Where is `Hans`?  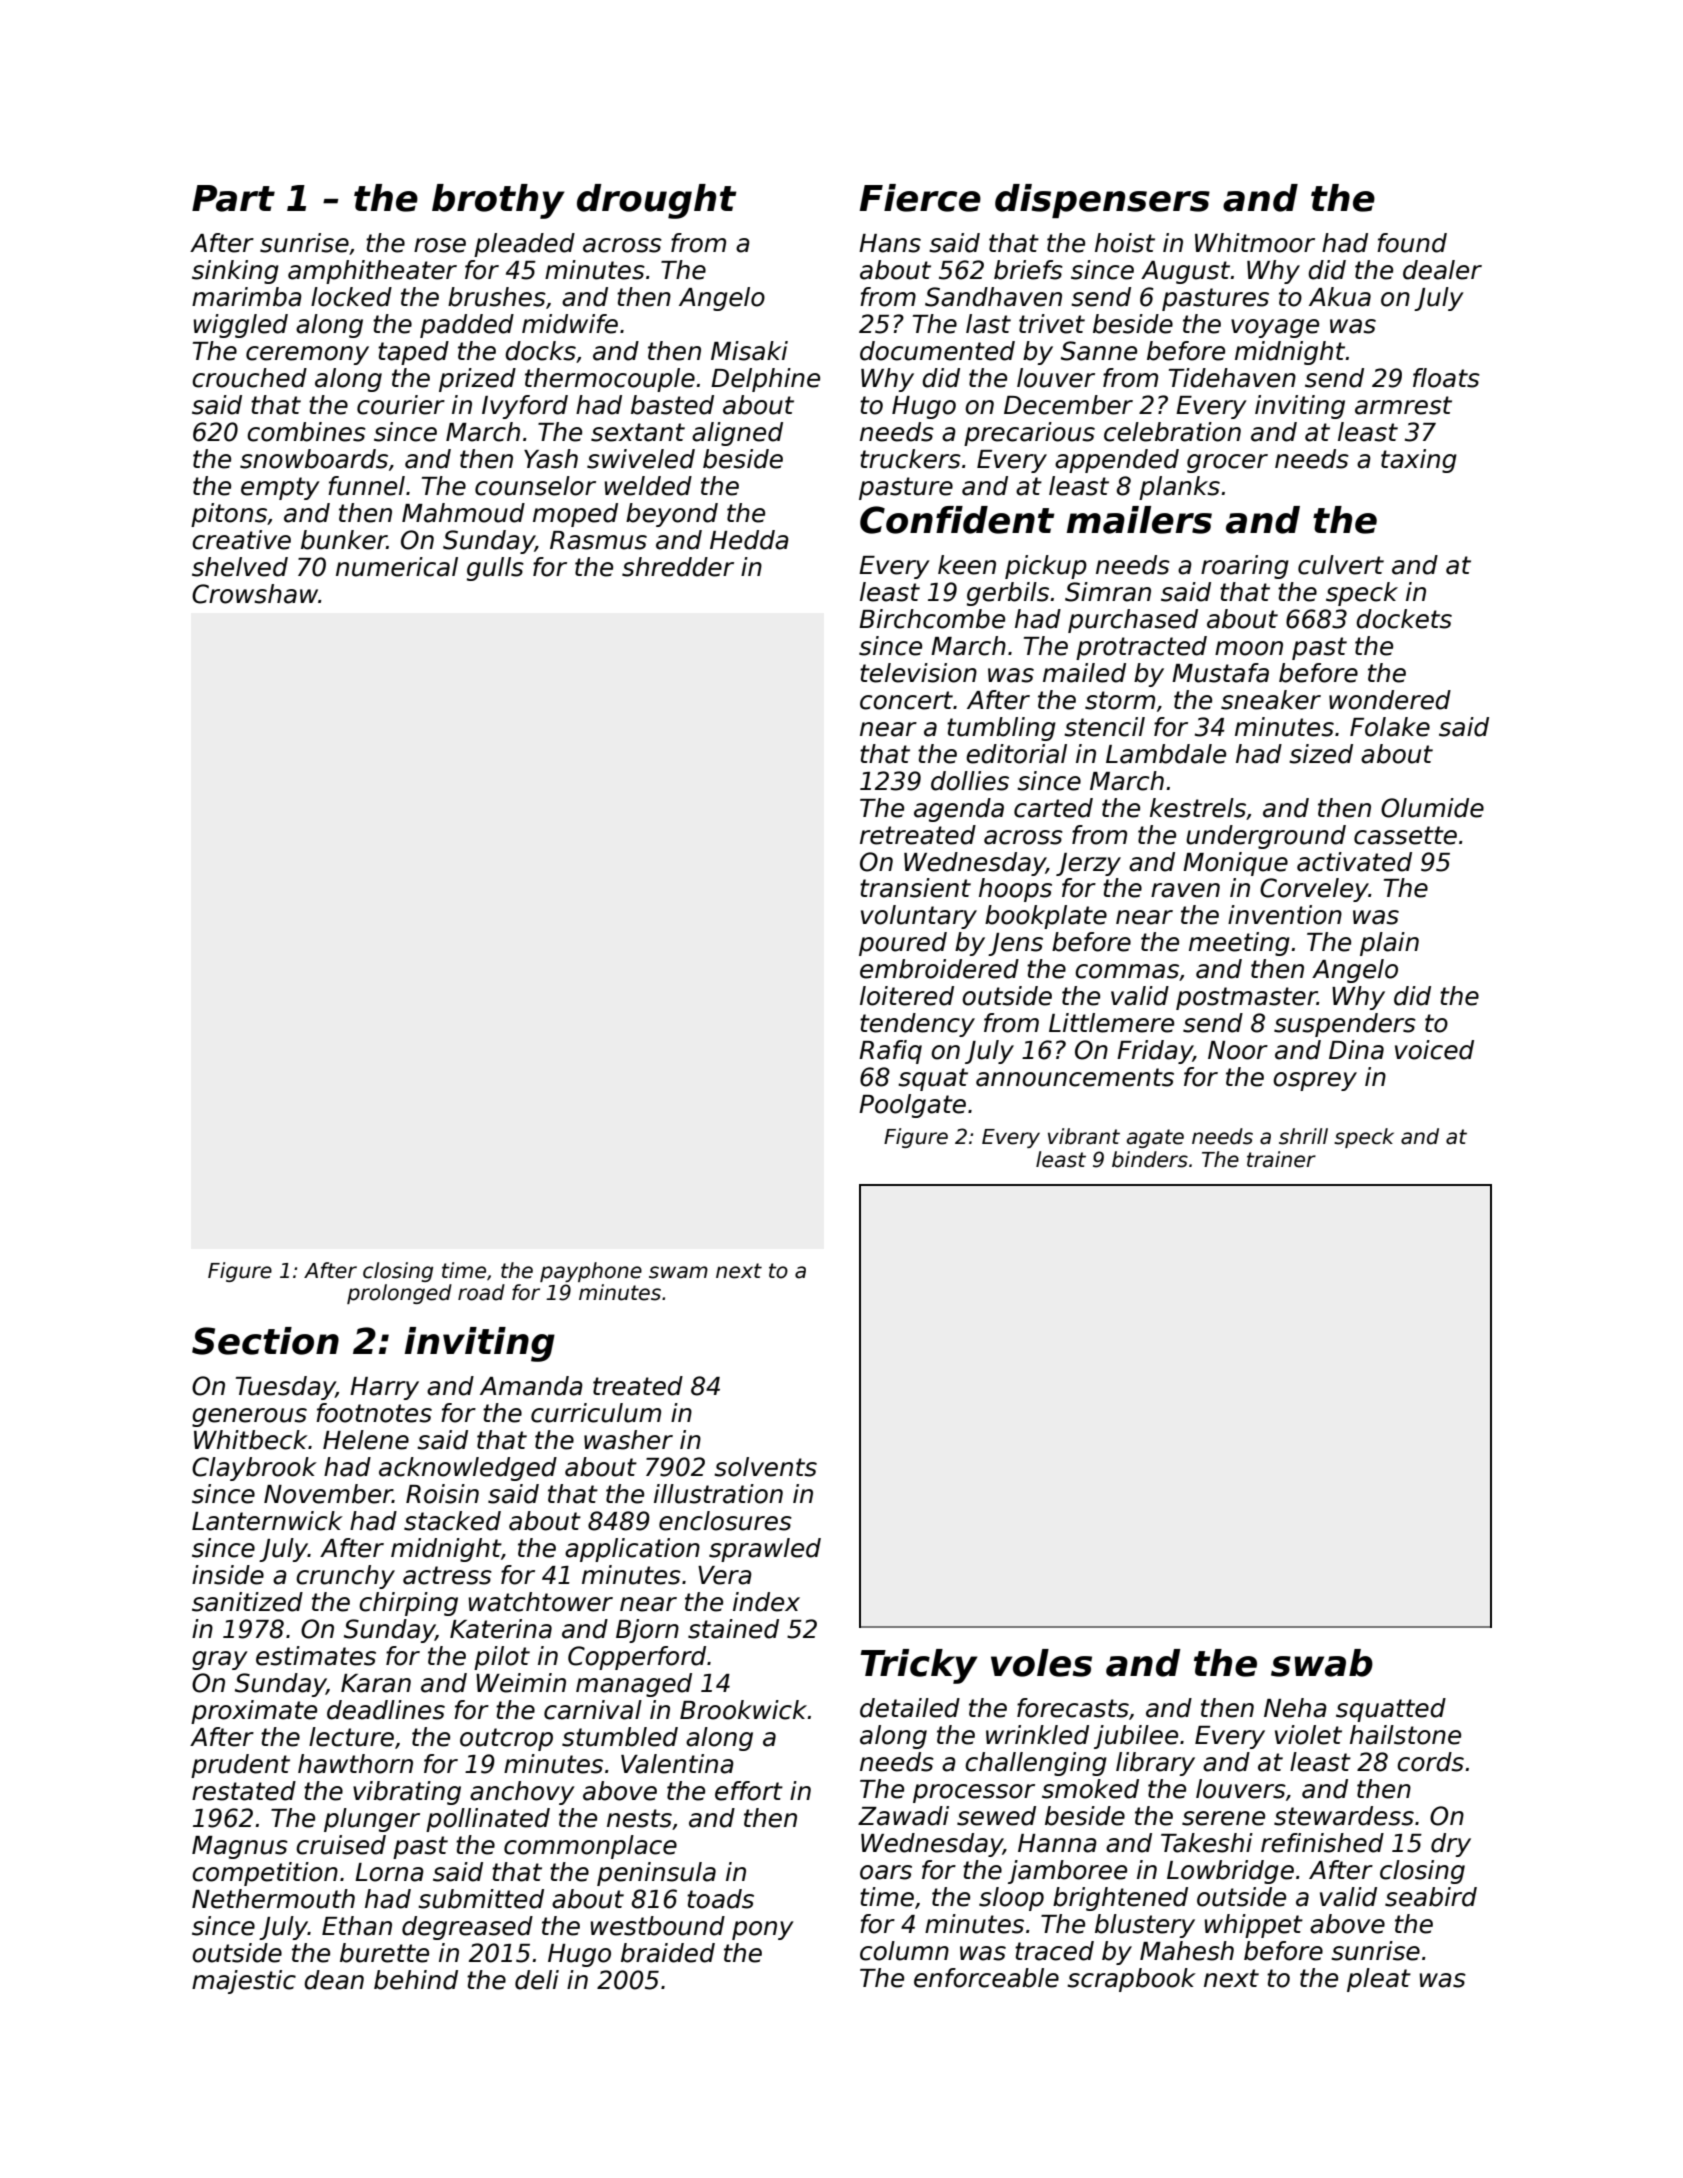
Hans is located at coordinates (890, 243).
